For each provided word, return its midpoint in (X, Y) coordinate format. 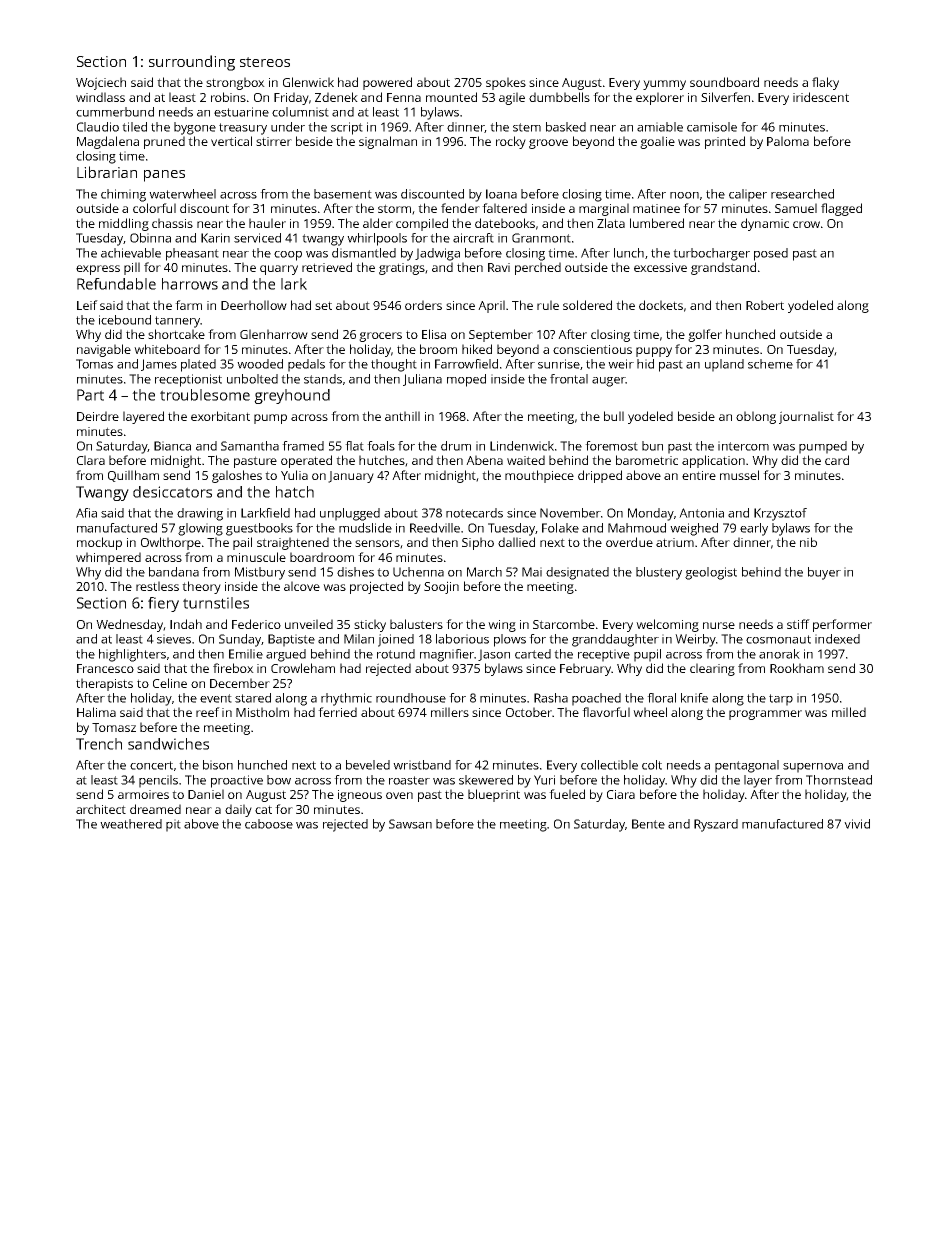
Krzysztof (780, 514)
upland (724, 365)
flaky (825, 83)
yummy (664, 85)
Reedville (435, 528)
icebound (125, 320)
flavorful (606, 712)
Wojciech (101, 83)
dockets (661, 305)
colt (652, 765)
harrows (190, 284)
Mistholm (262, 712)
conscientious (592, 349)
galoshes (237, 476)
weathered (131, 824)
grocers (380, 337)
